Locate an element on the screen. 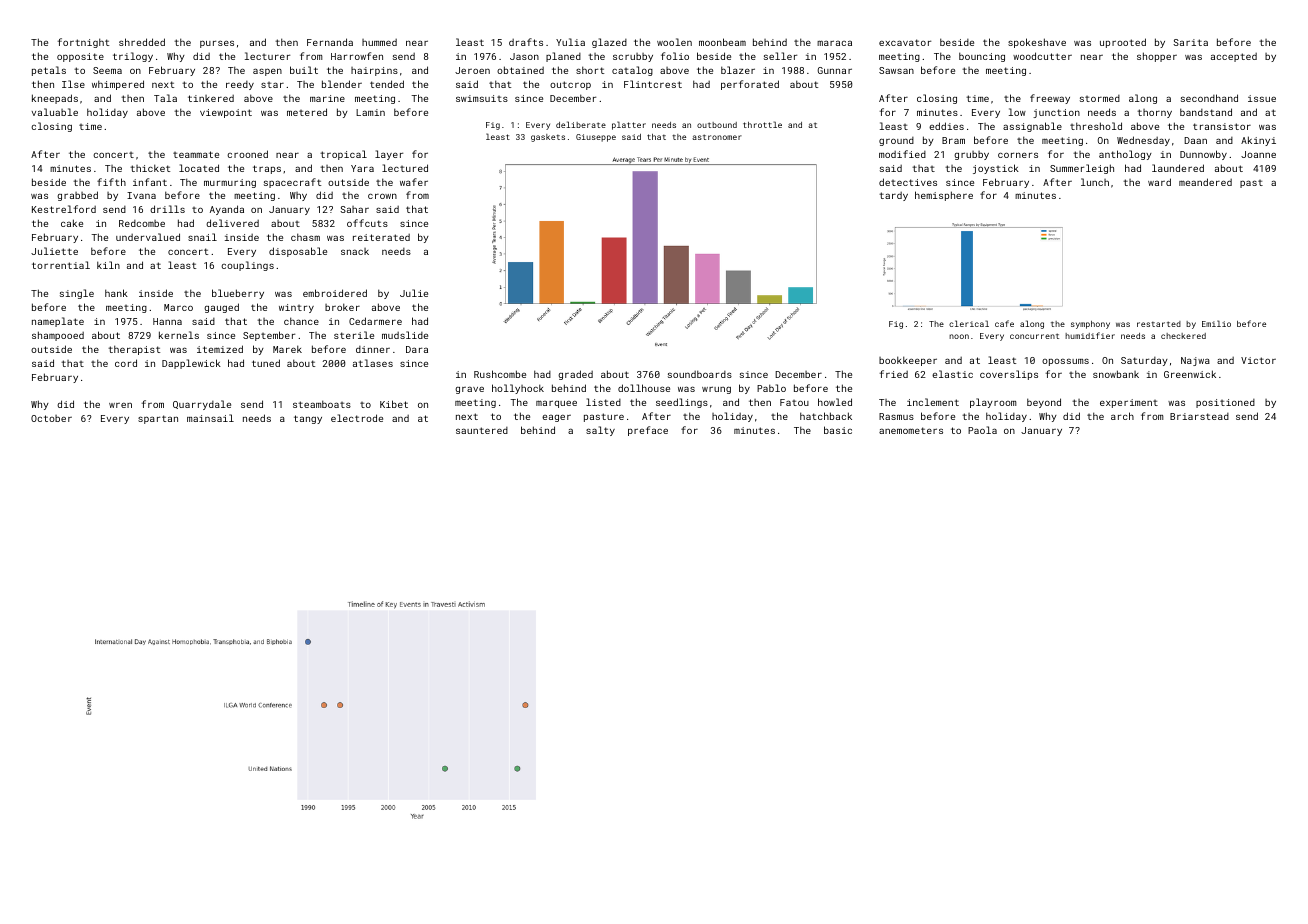 The width and height of the screenshot is (1308, 924). wren is located at coordinates (120, 405).
